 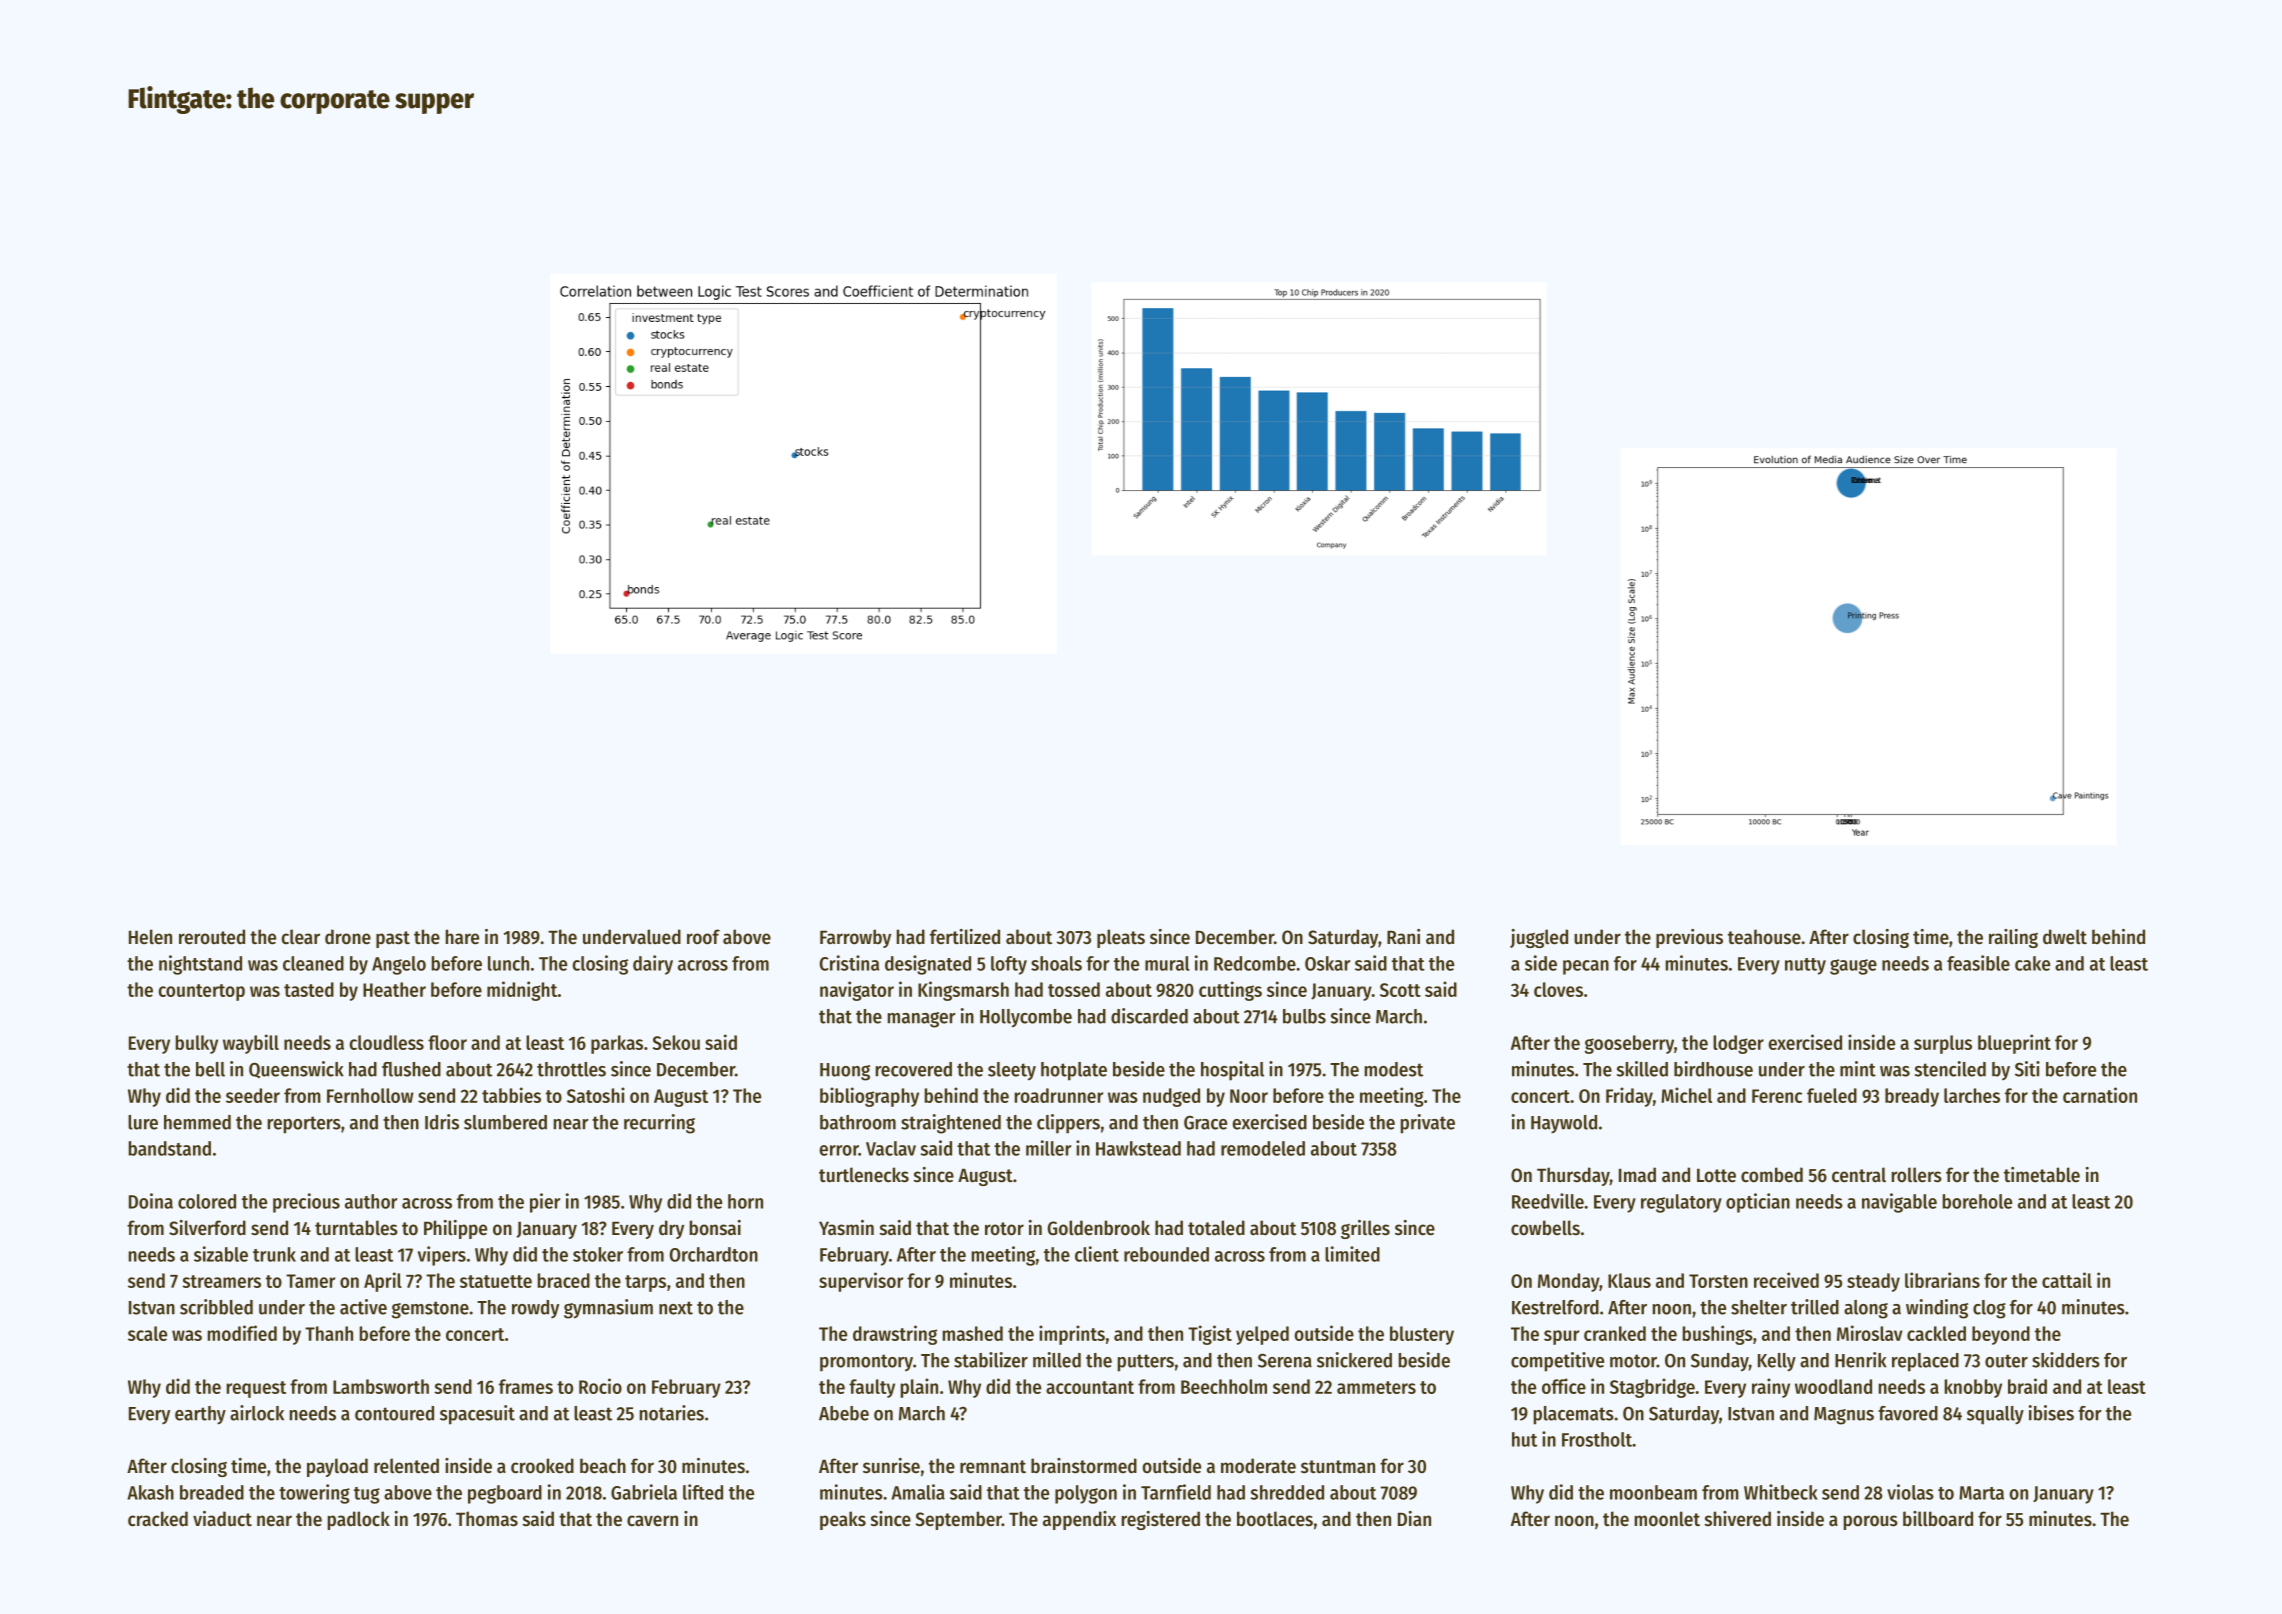 I want to click on padlock, so click(x=359, y=1520).
